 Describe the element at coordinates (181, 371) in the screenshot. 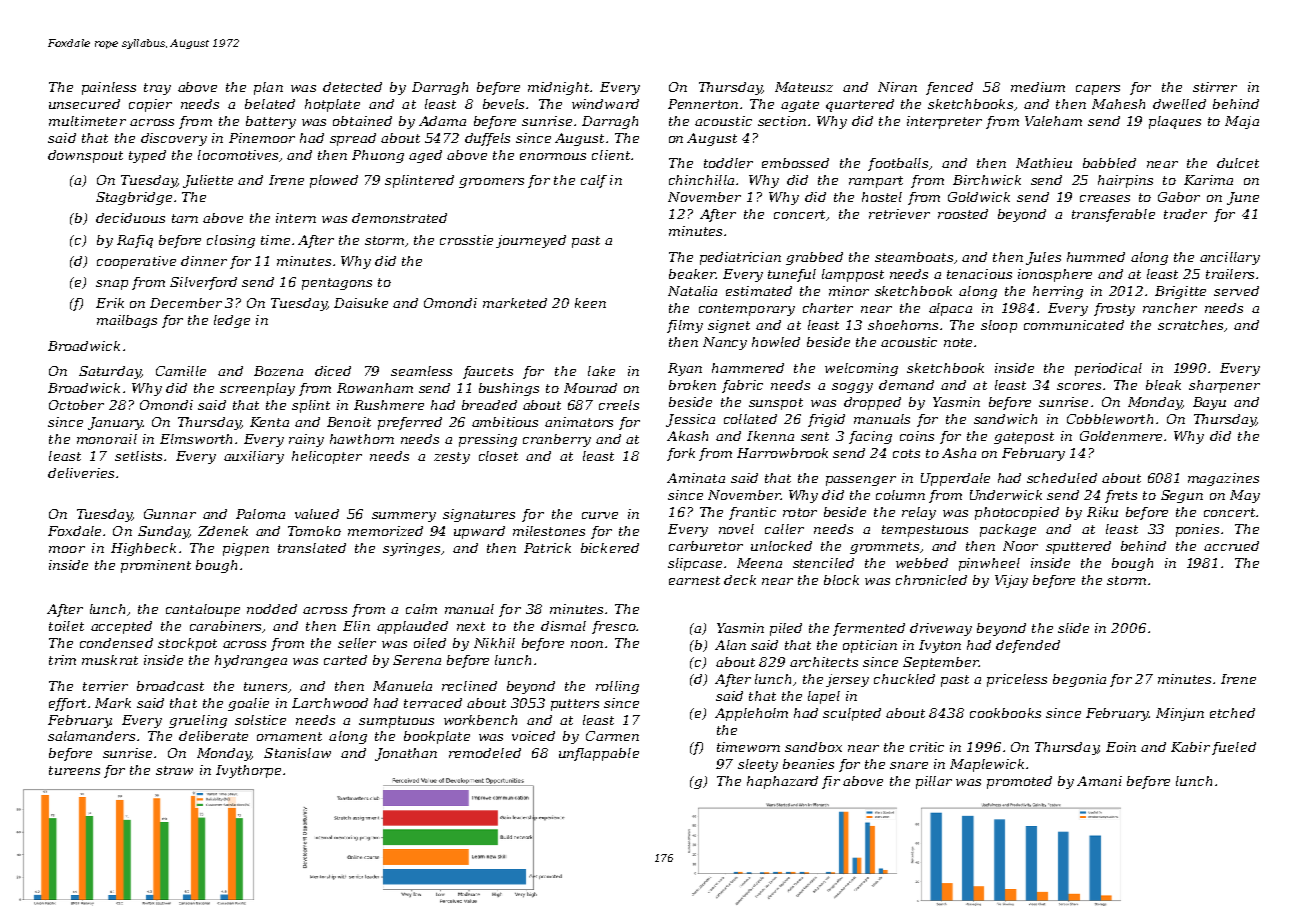

I see `Camille` at that location.
